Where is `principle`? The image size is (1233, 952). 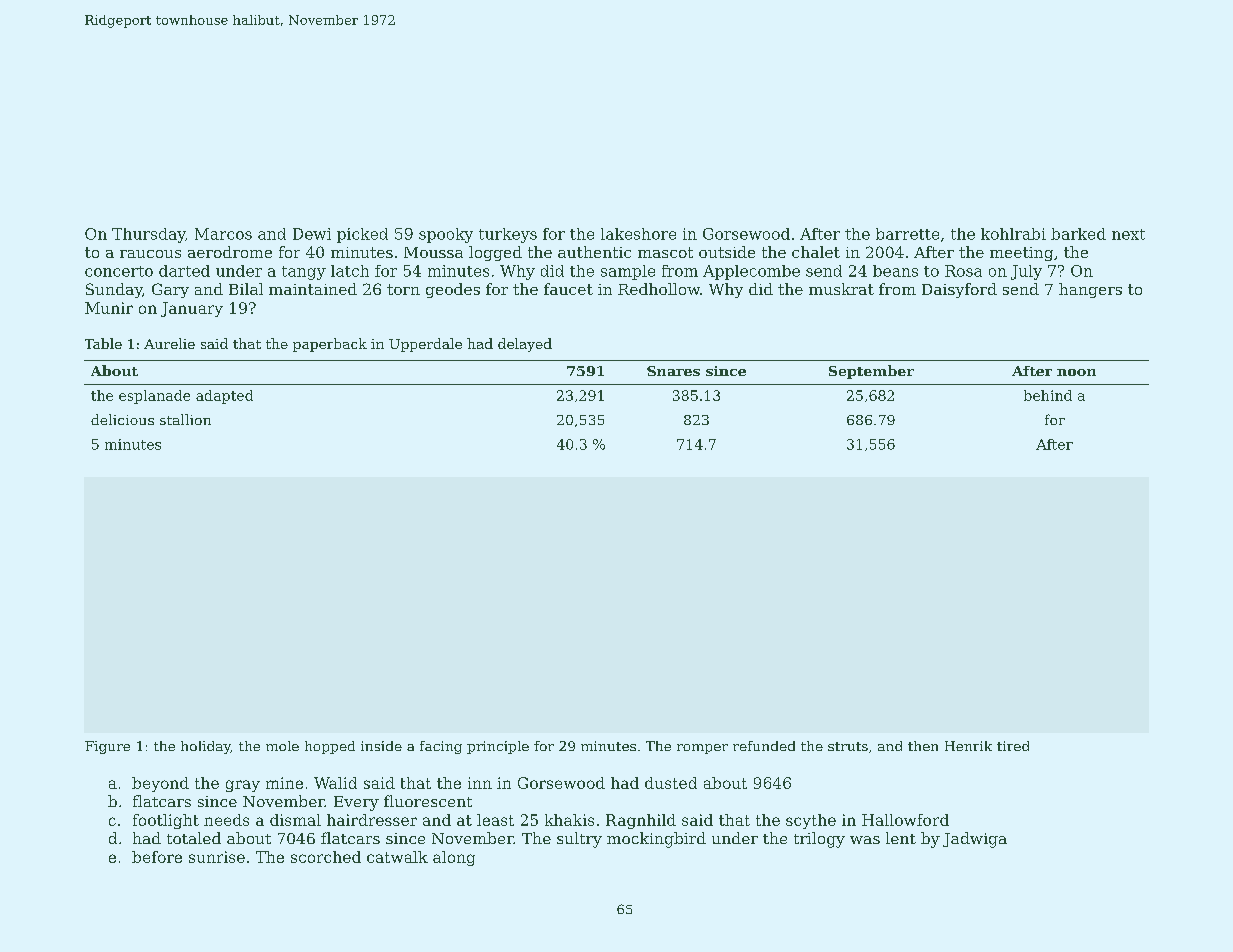
principle is located at coordinates (498, 747).
